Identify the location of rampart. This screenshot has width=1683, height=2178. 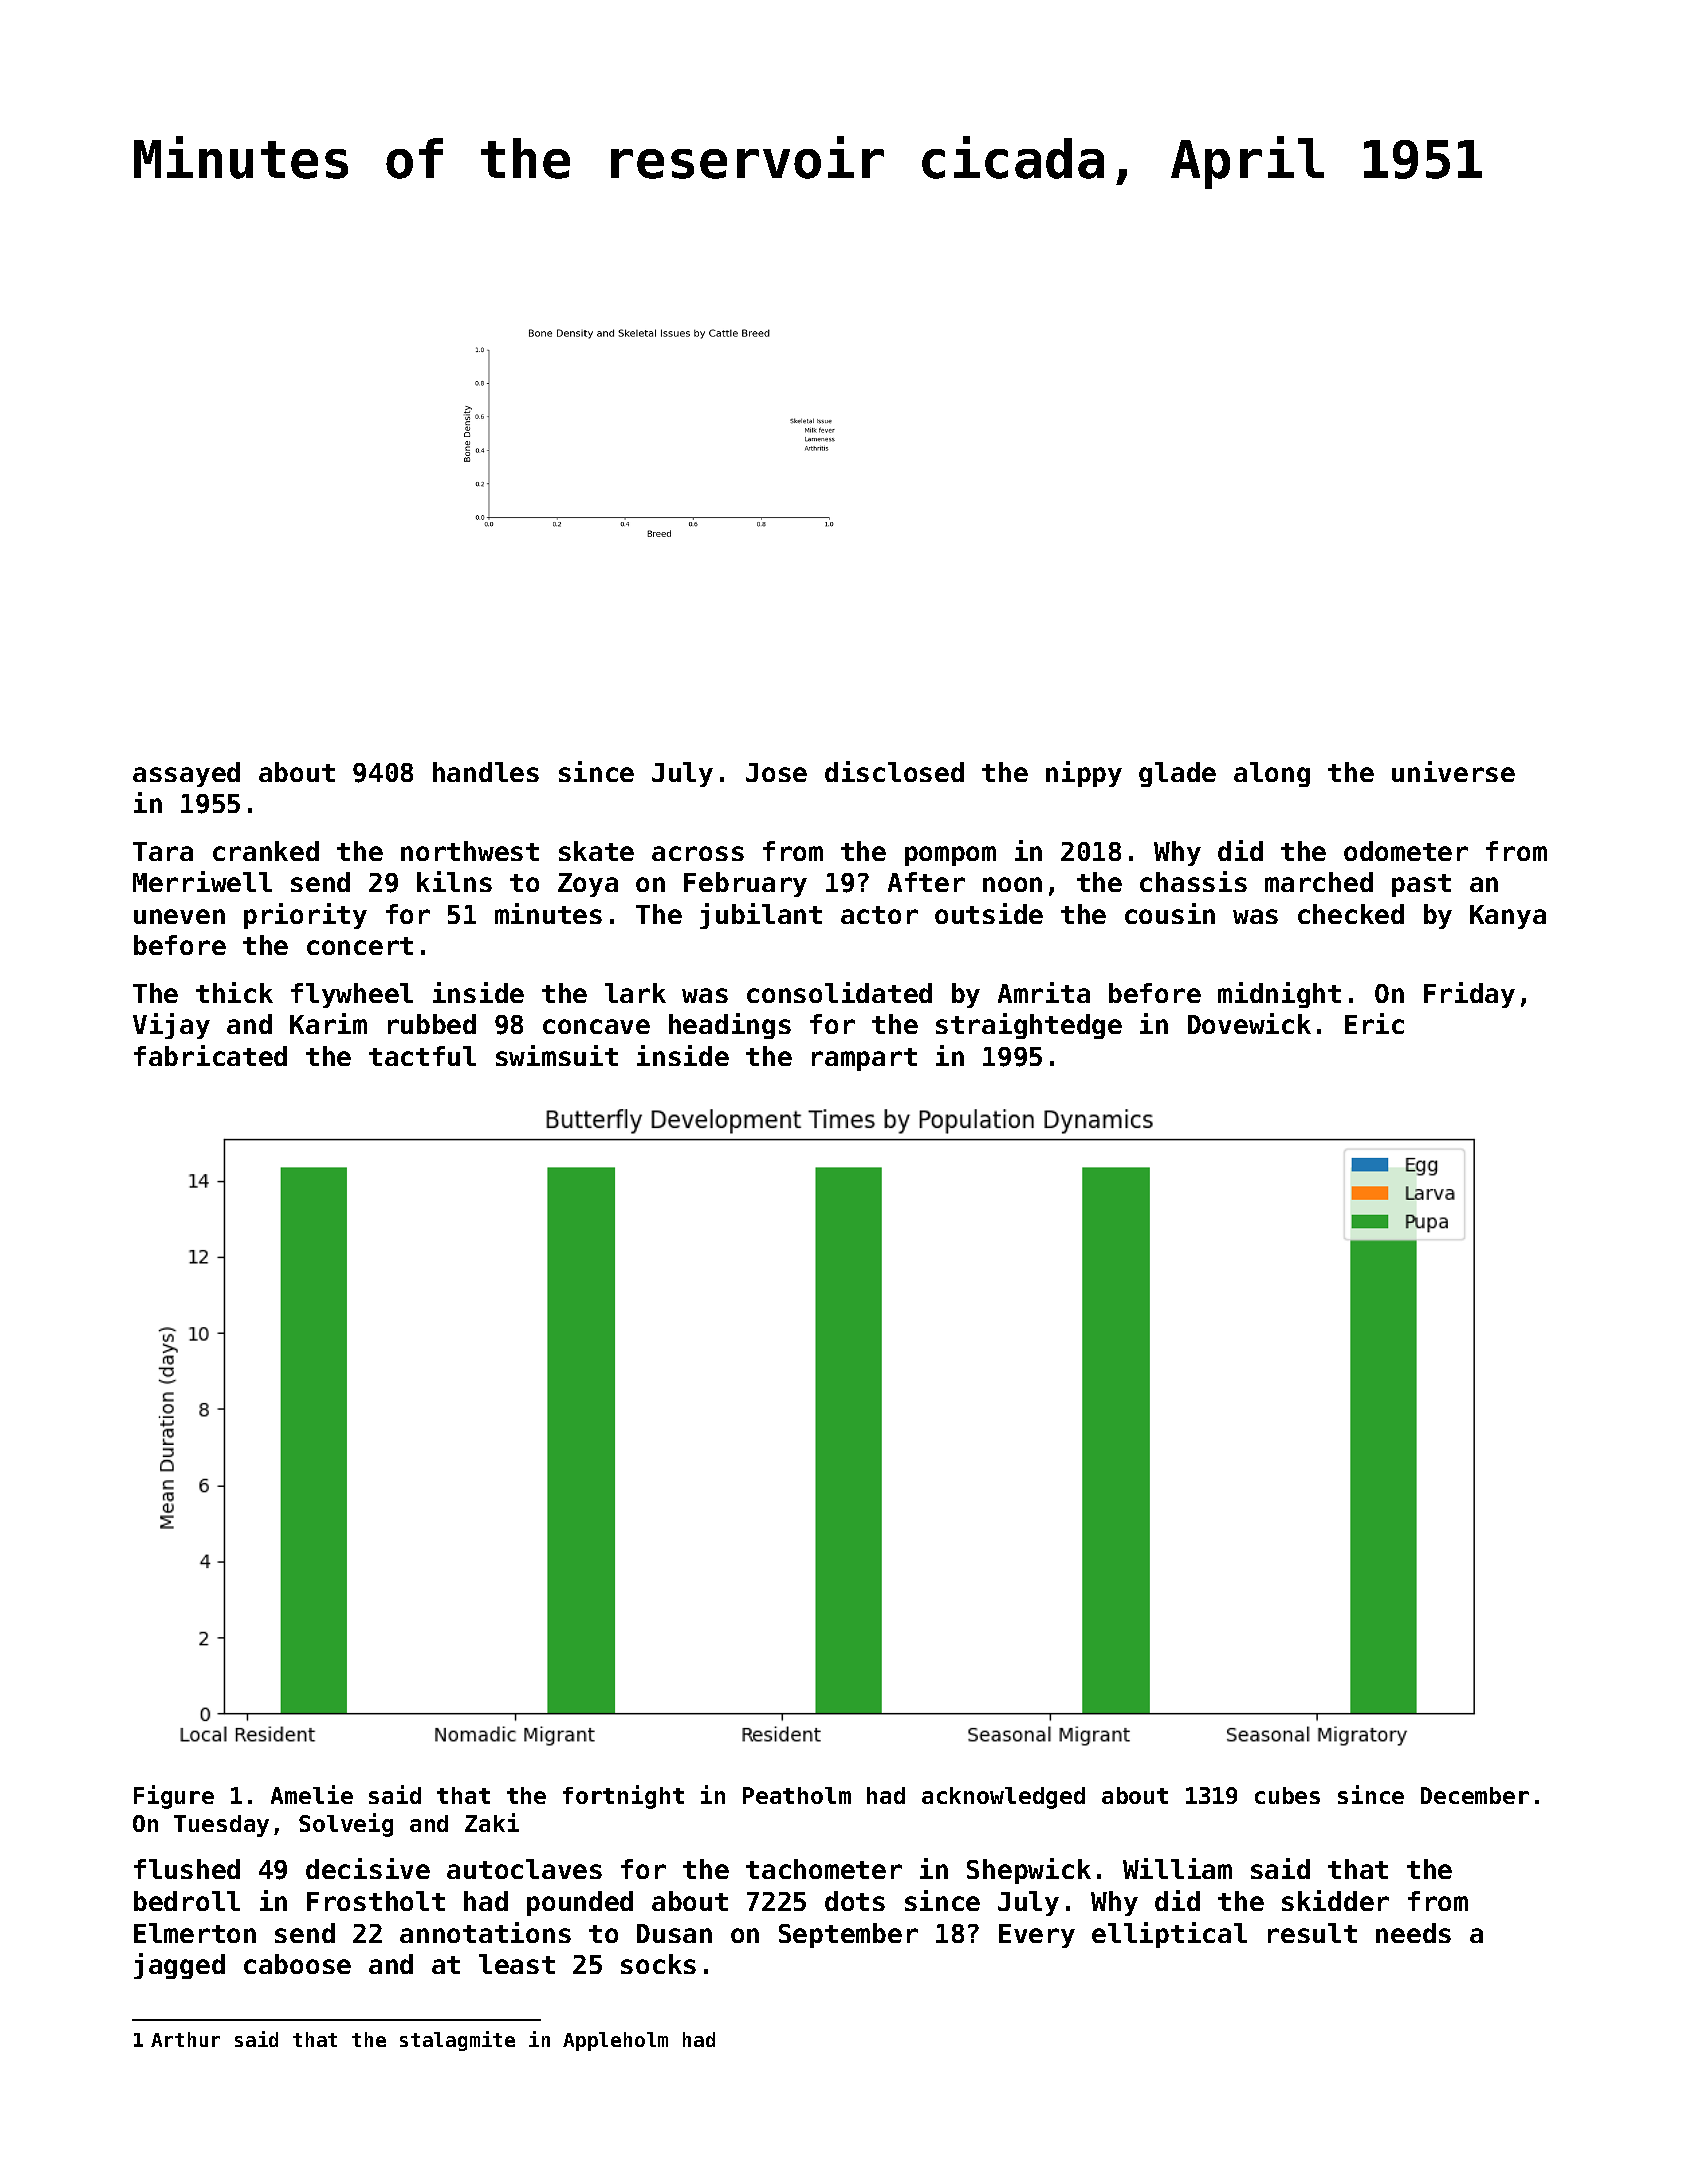
(864, 1059).
